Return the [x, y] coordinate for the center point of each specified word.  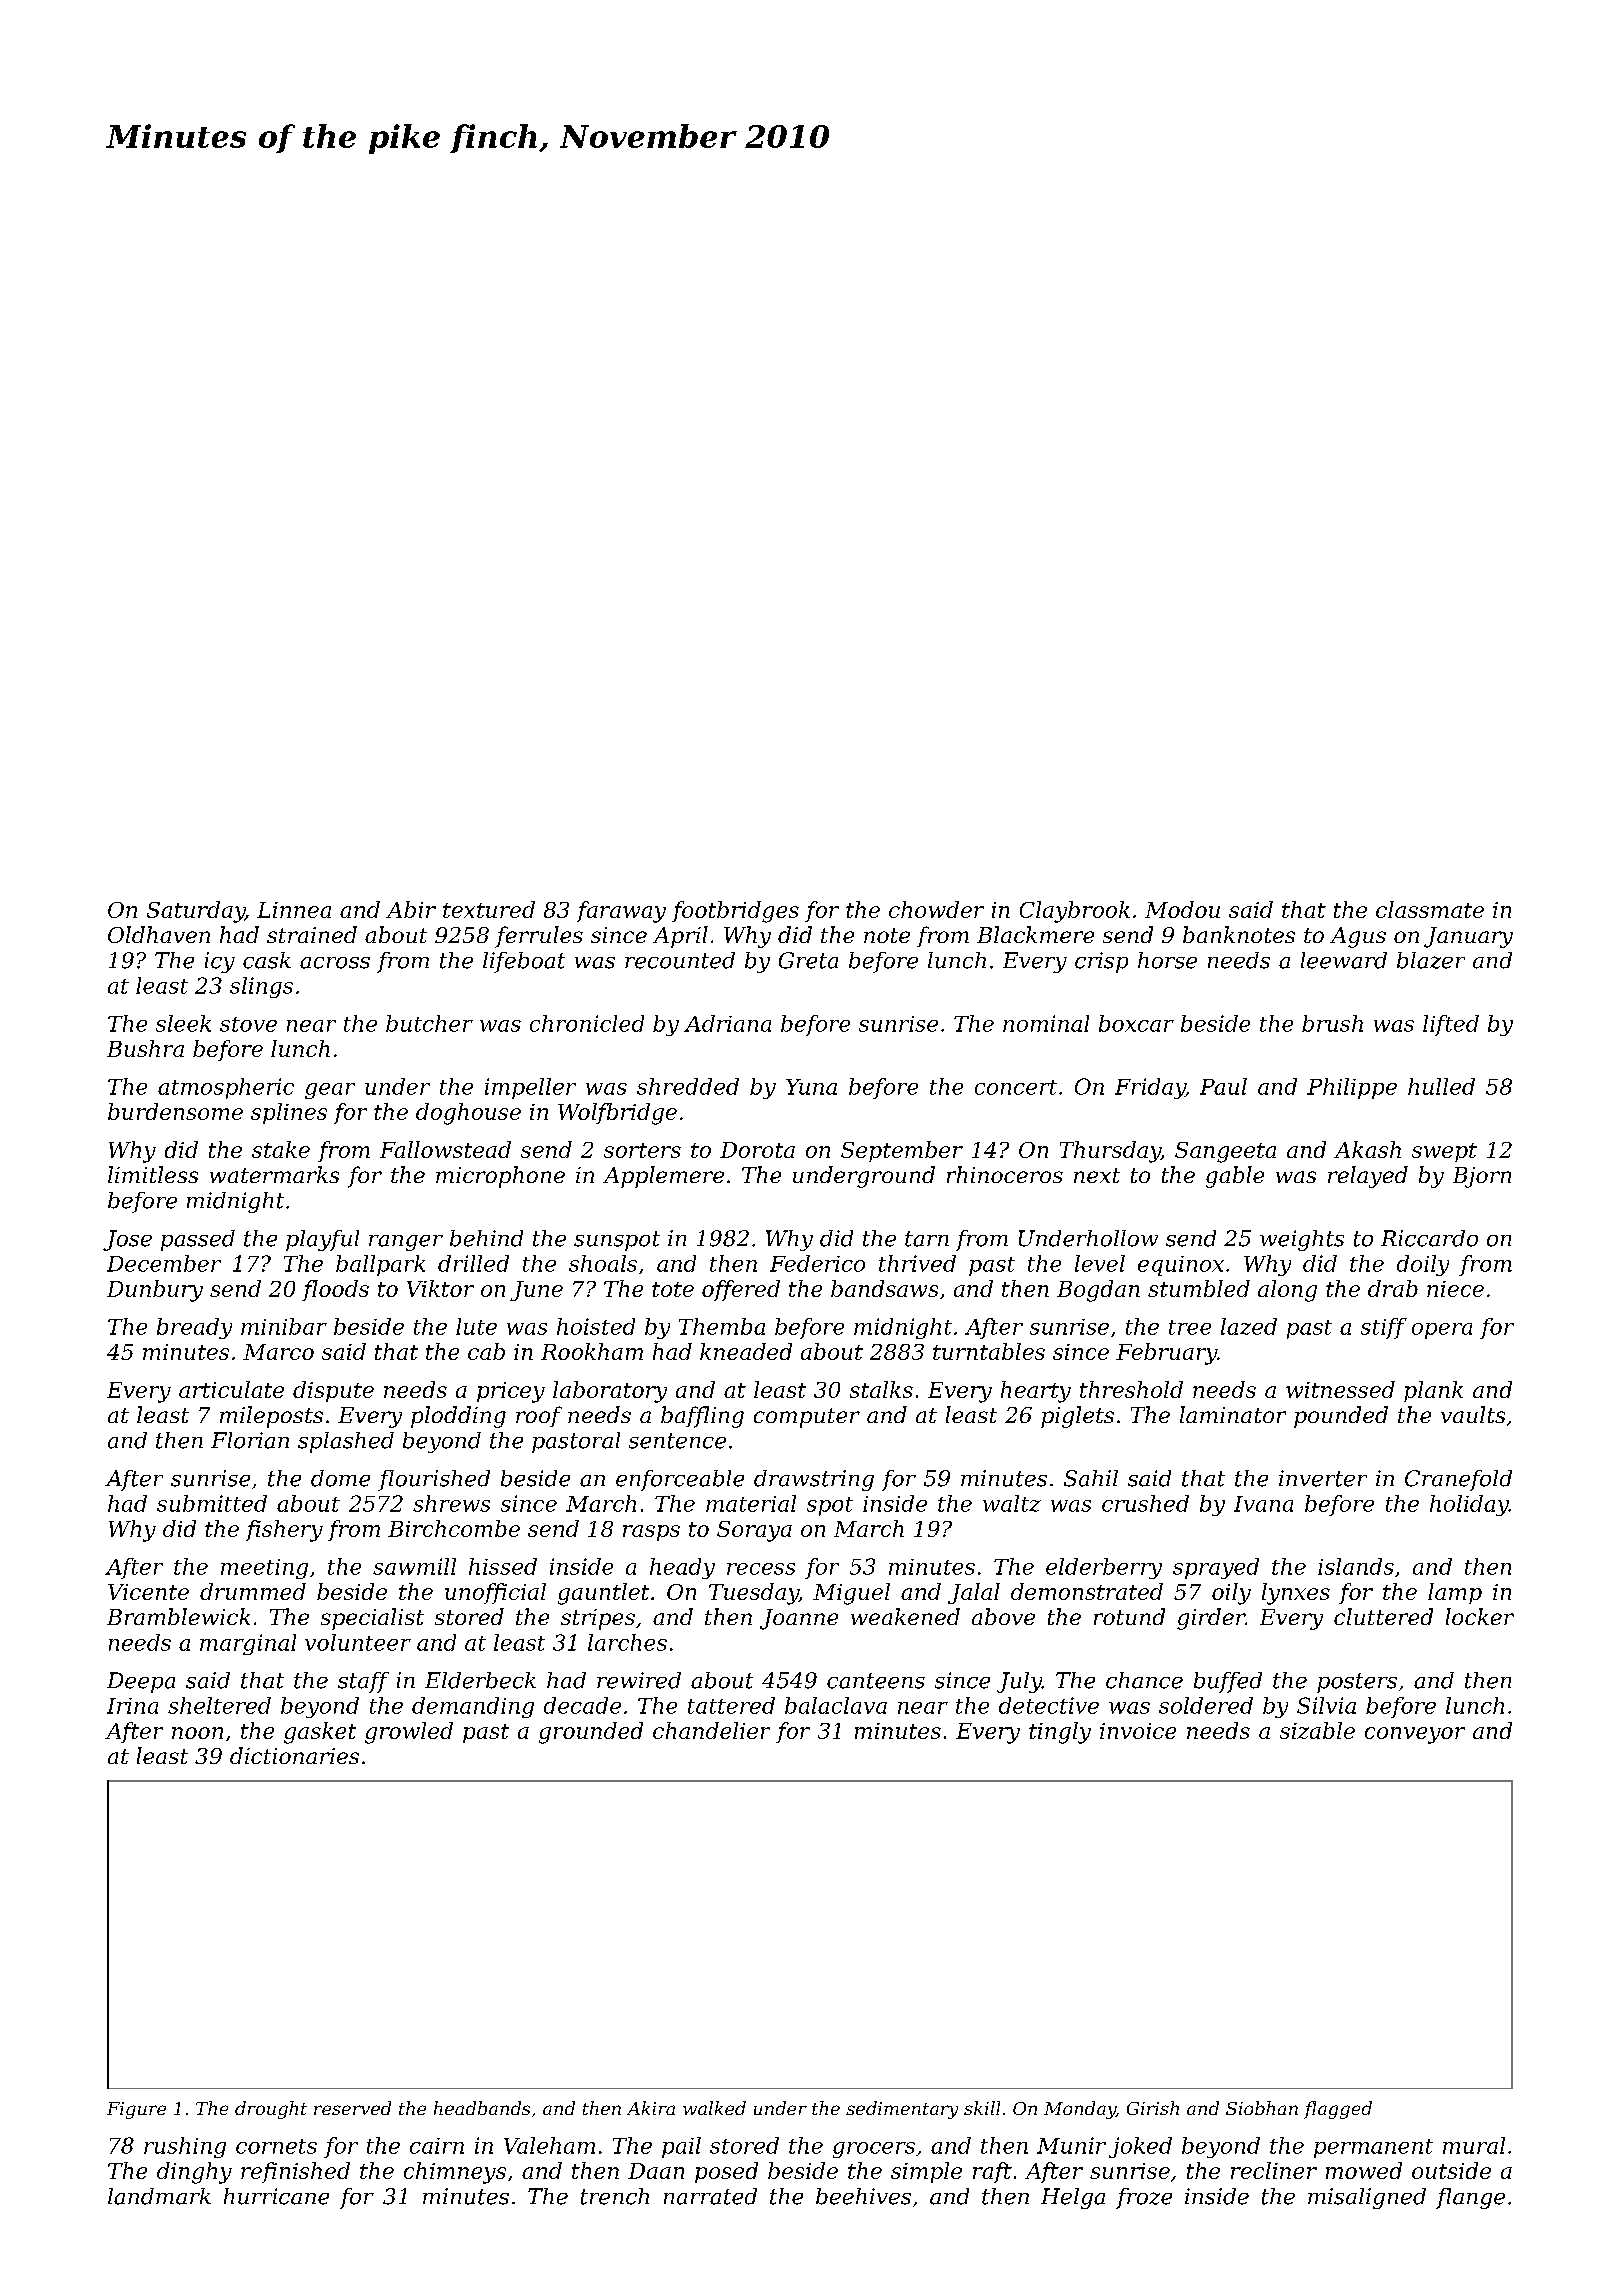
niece [1455, 1289]
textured [489, 909]
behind [486, 1238]
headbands [482, 2108]
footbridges [735, 912]
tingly [1060, 1733]
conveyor [1415, 1735]
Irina [132, 1706]
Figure [136, 2110]
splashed [346, 1442]
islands [1356, 1566]
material [751, 1503]
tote [673, 1289]
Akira [651, 2108]
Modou [1182, 909]
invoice [1138, 1731]
